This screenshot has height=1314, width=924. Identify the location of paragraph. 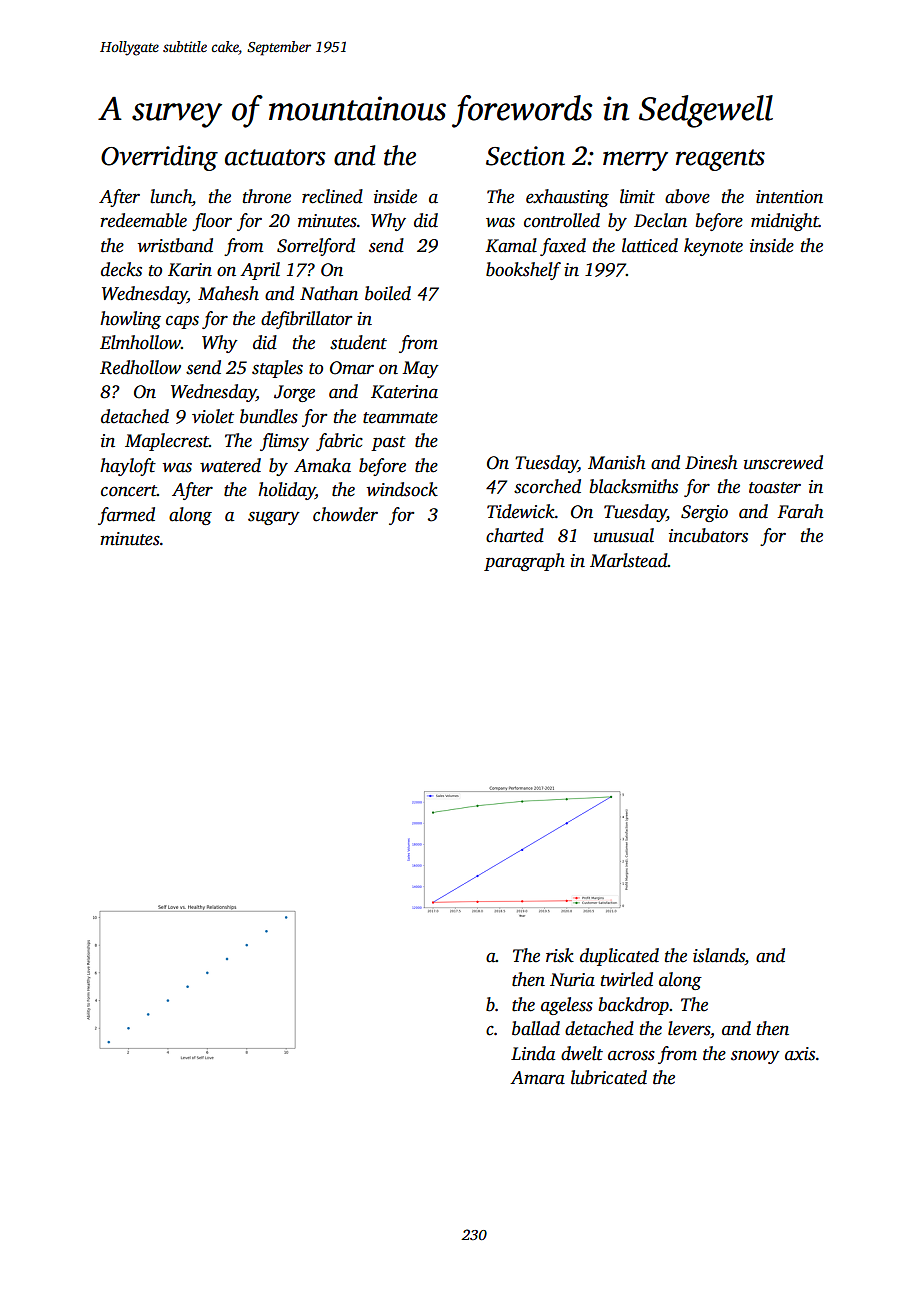
(524, 562).
